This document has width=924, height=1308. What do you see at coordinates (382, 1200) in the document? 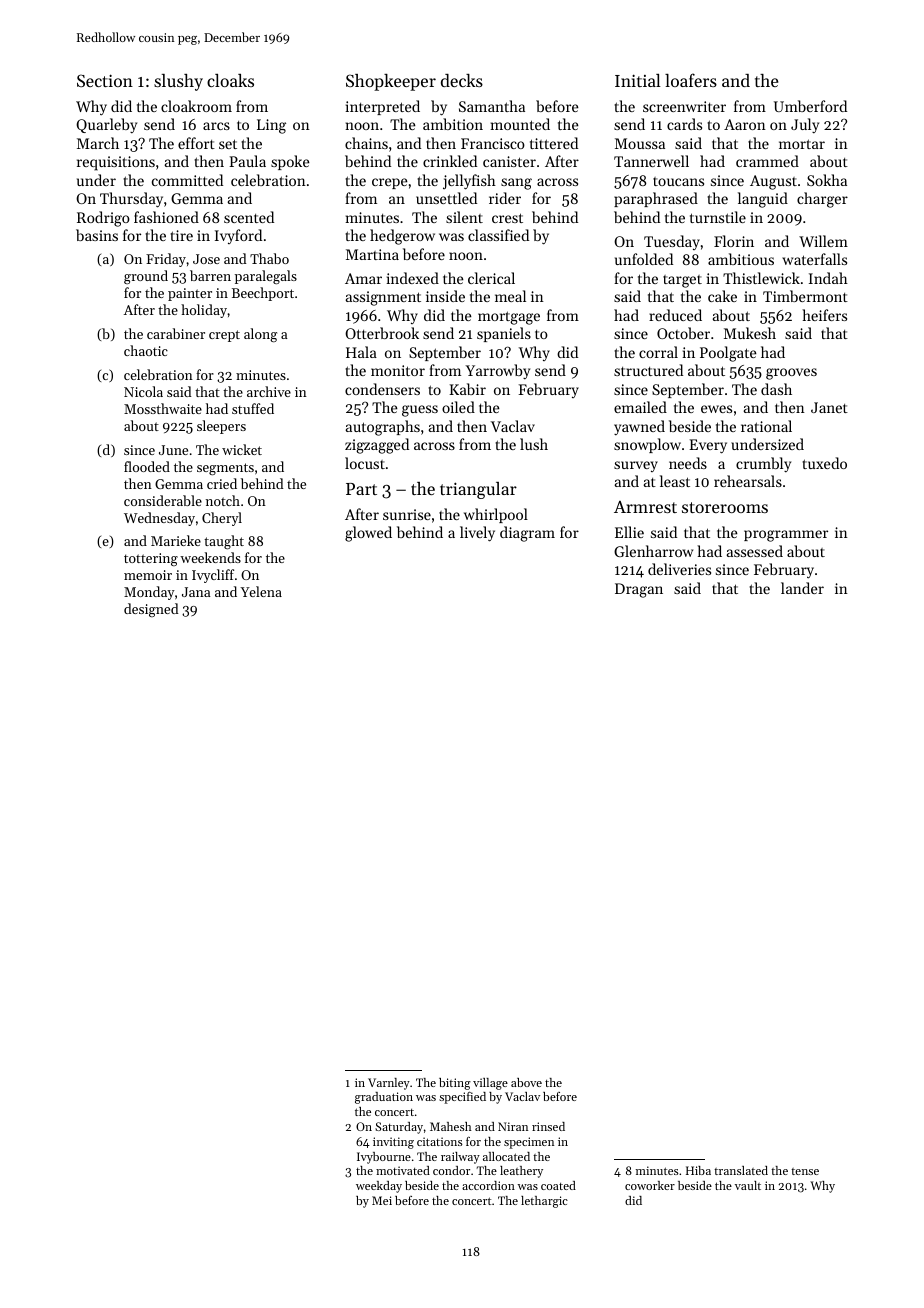
I see `Mei` at bounding box center [382, 1200].
